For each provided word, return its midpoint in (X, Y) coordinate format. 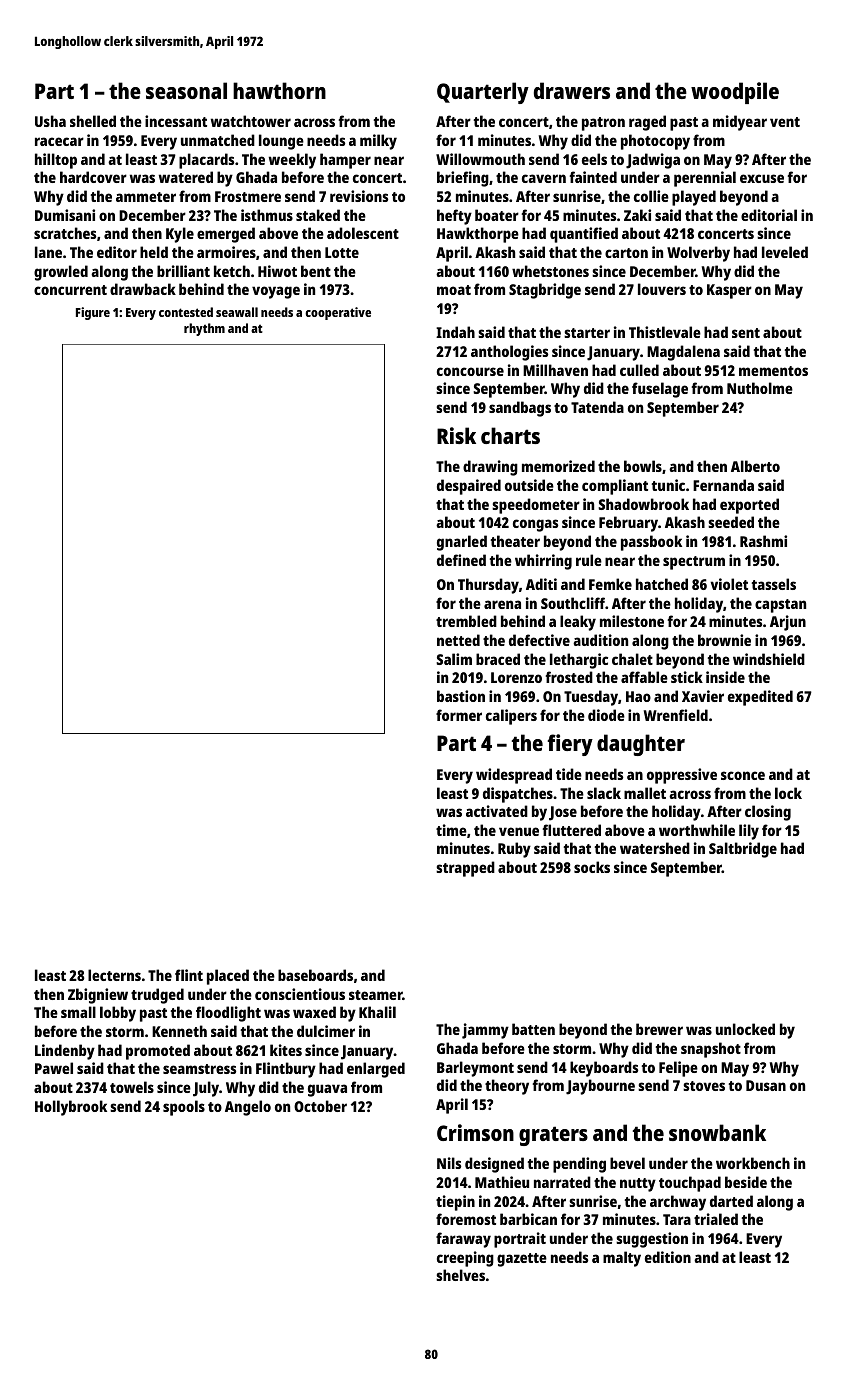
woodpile (735, 93)
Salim (454, 659)
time (451, 830)
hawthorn (279, 90)
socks (592, 867)
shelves (460, 1275)
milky (378, 142)
